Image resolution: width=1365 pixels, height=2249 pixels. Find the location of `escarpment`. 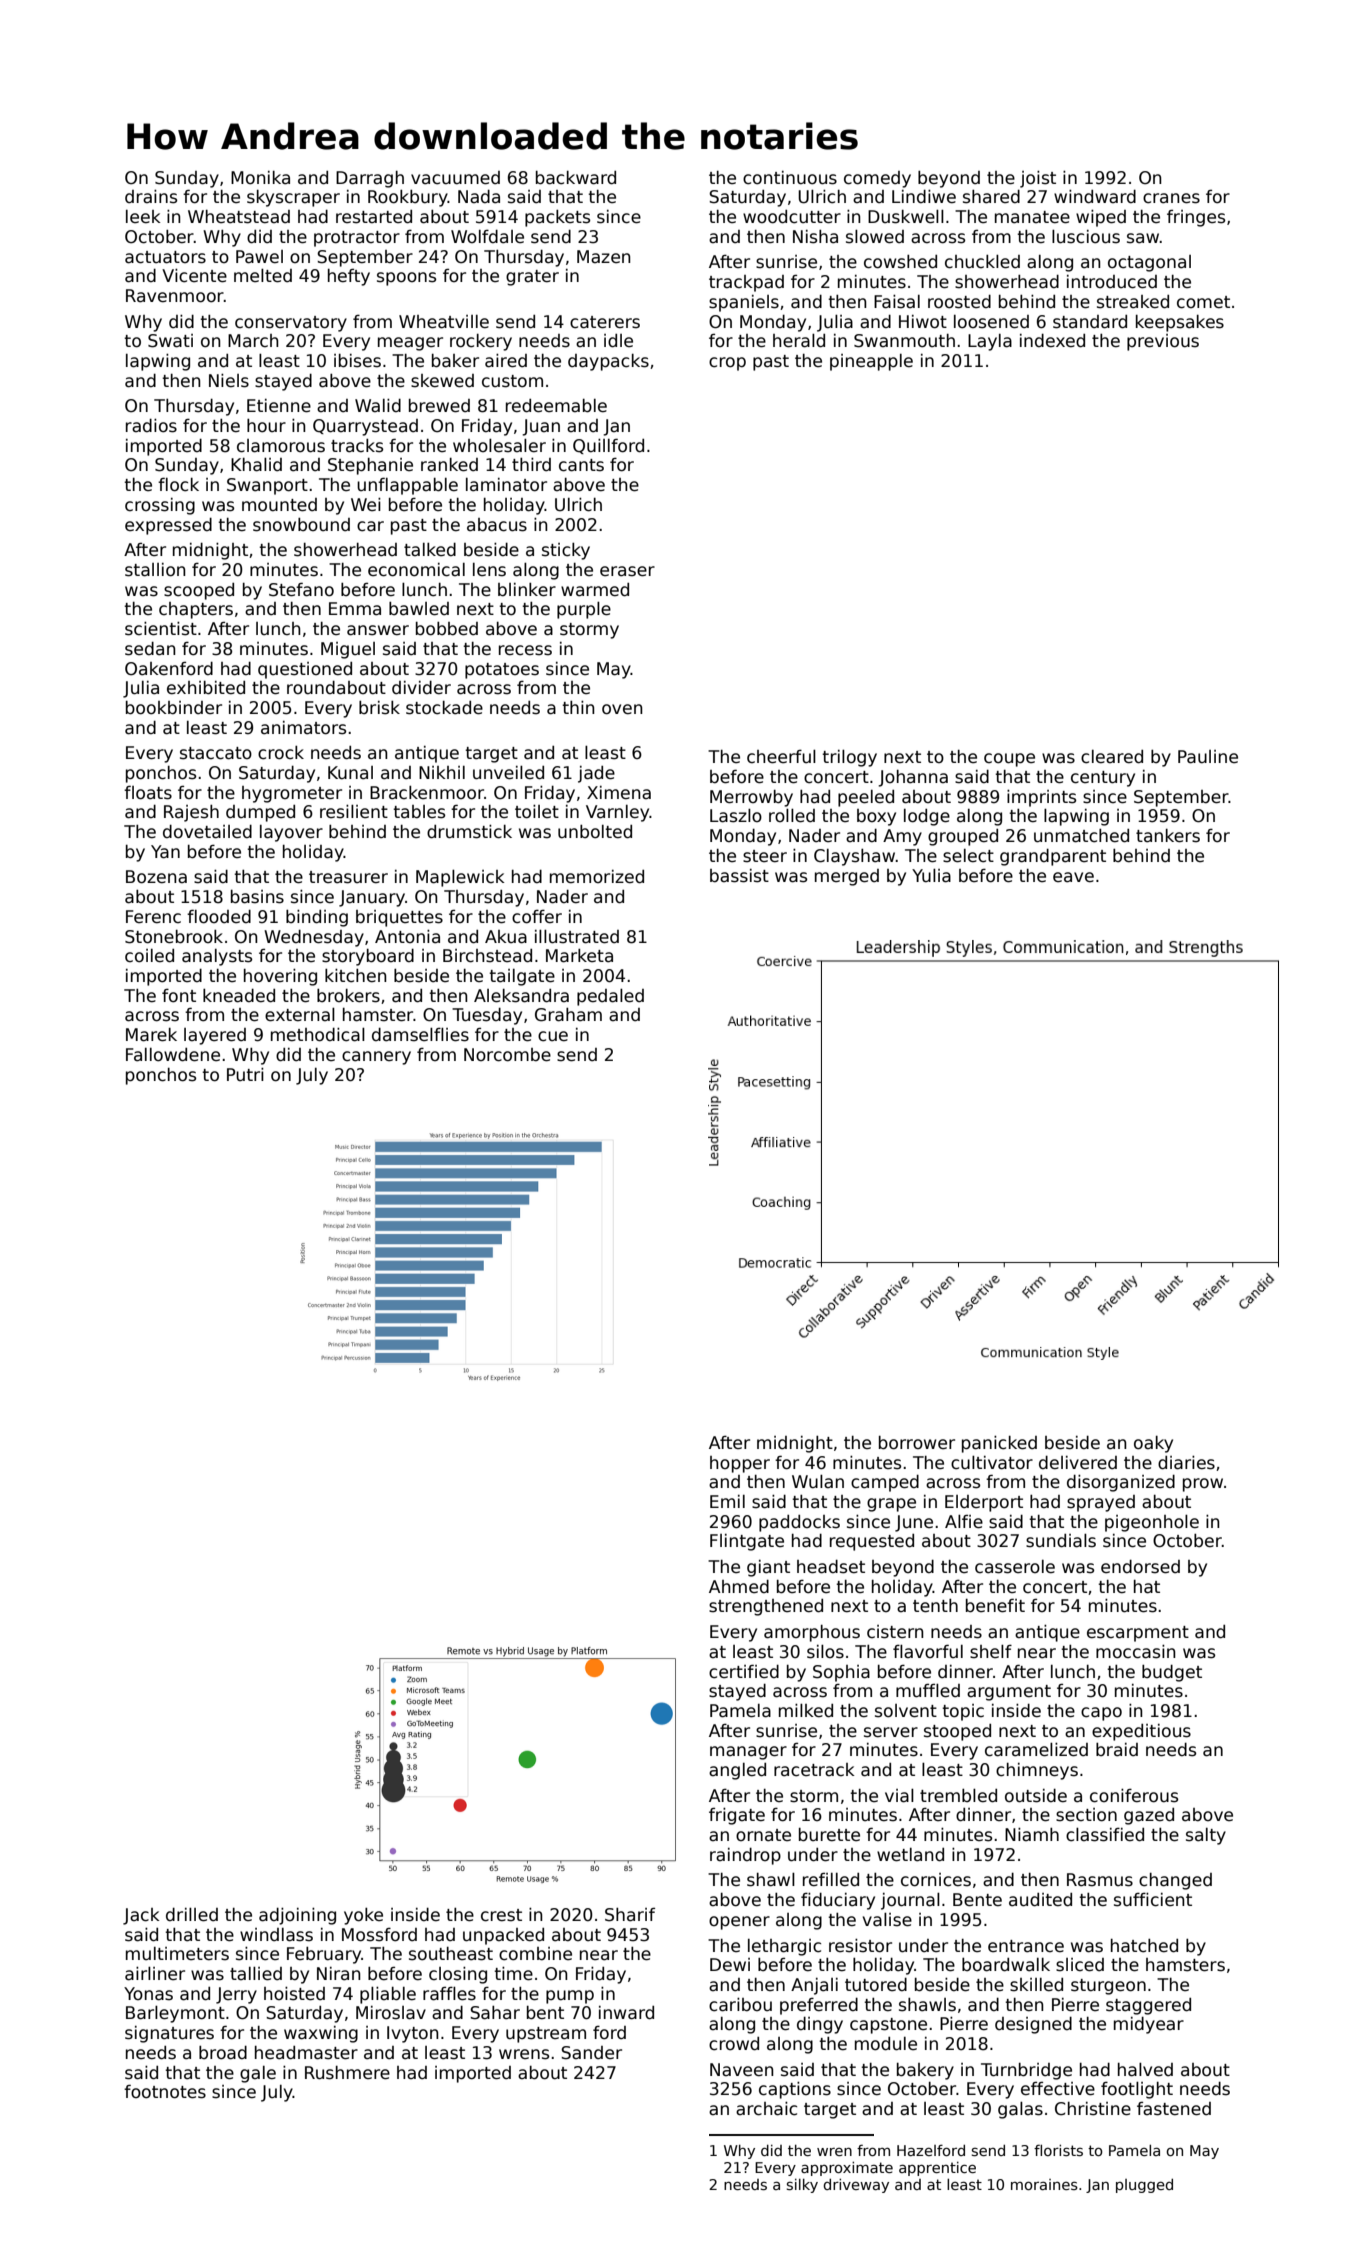

escarpment is located at coordinates (1138, 1634).
